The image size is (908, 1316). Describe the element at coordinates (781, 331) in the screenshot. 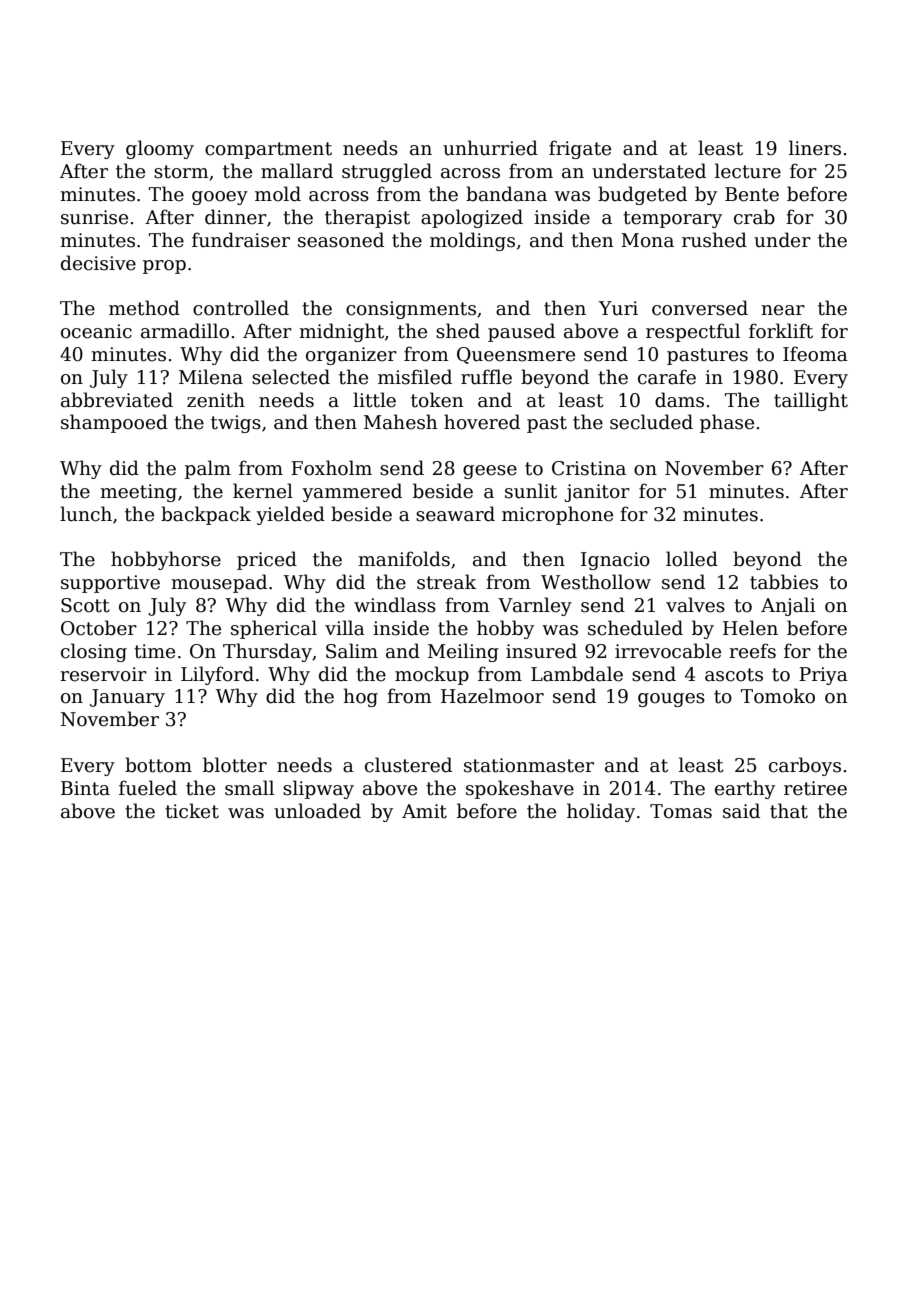

I see `forklift` at that location.
